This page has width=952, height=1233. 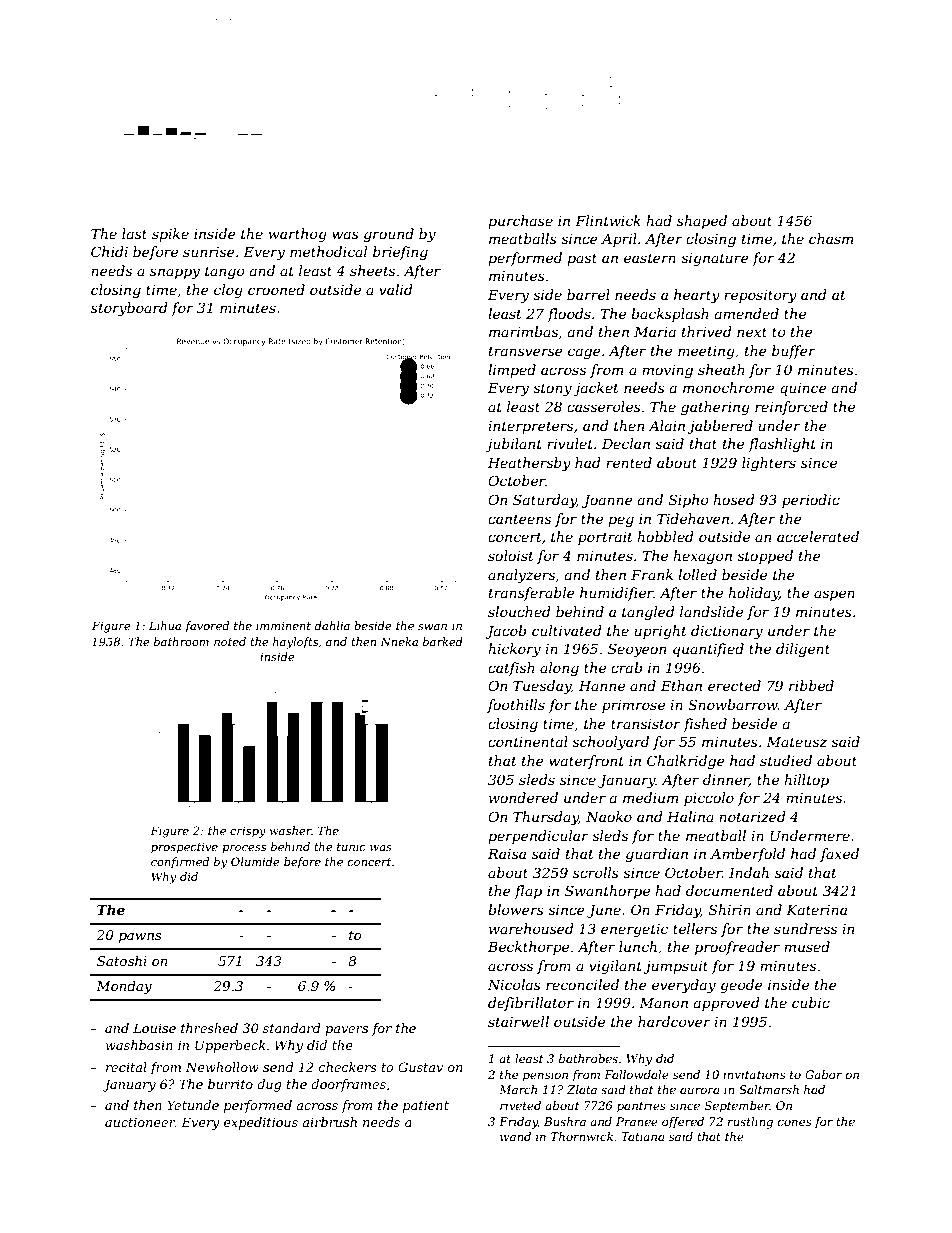 What do you see at coordinates (129, 309) in the page?
I see `storyboard` at bounding box center [129, 309].
